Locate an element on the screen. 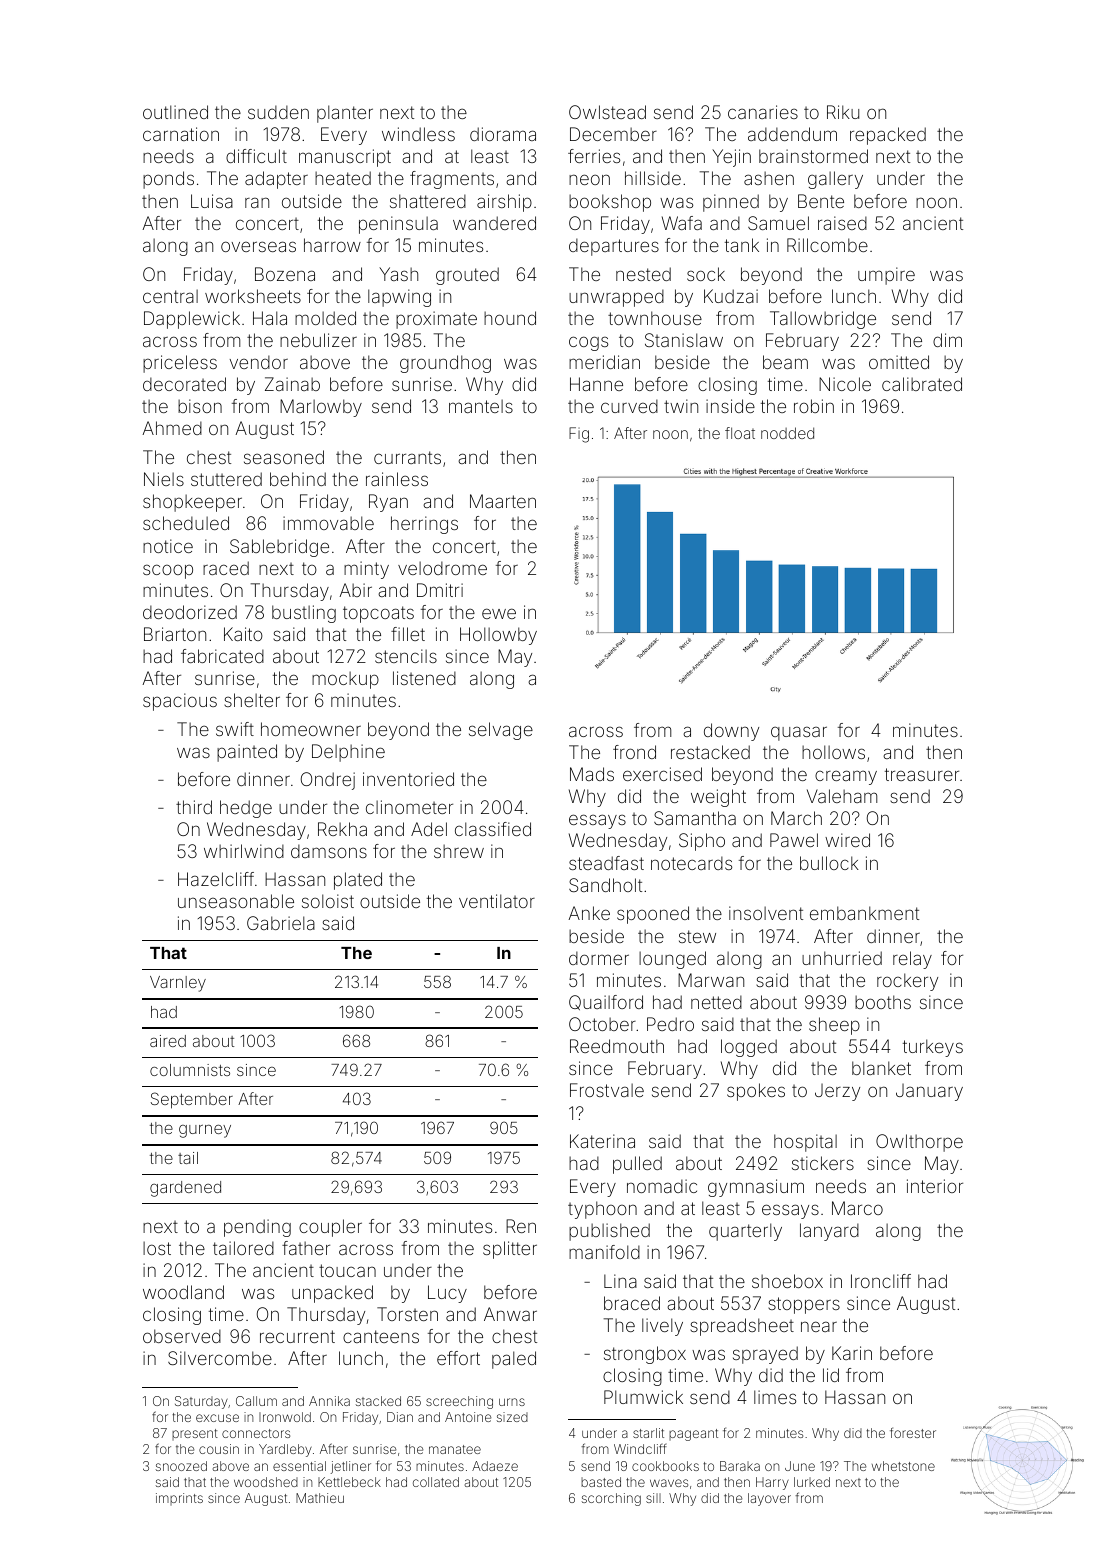 This screenshot has height=1565, width=1106. Reedmouth is located at coordinates (617, 1046).
